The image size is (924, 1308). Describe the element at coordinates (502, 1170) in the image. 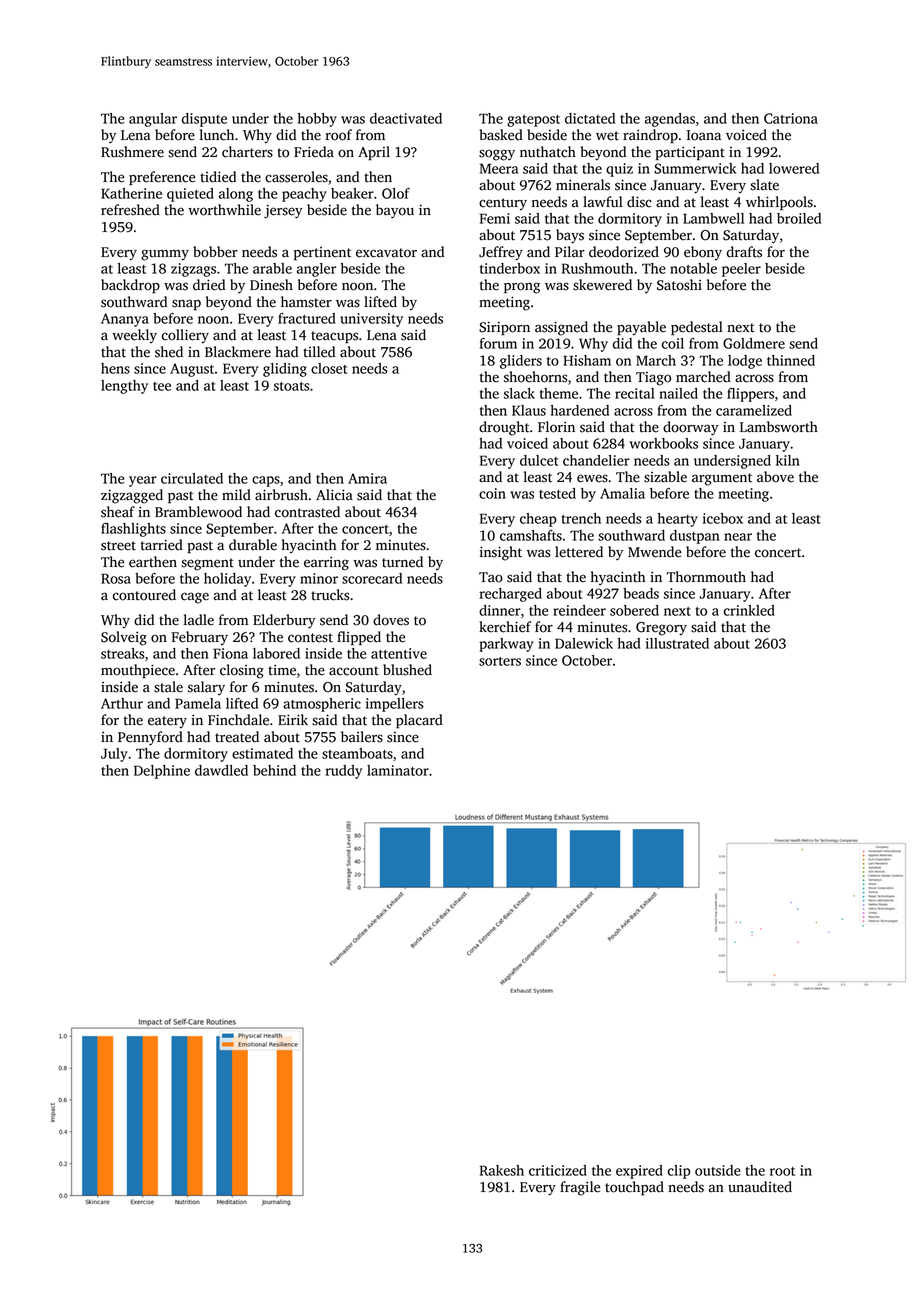

I see `Rakesh` at that location.
